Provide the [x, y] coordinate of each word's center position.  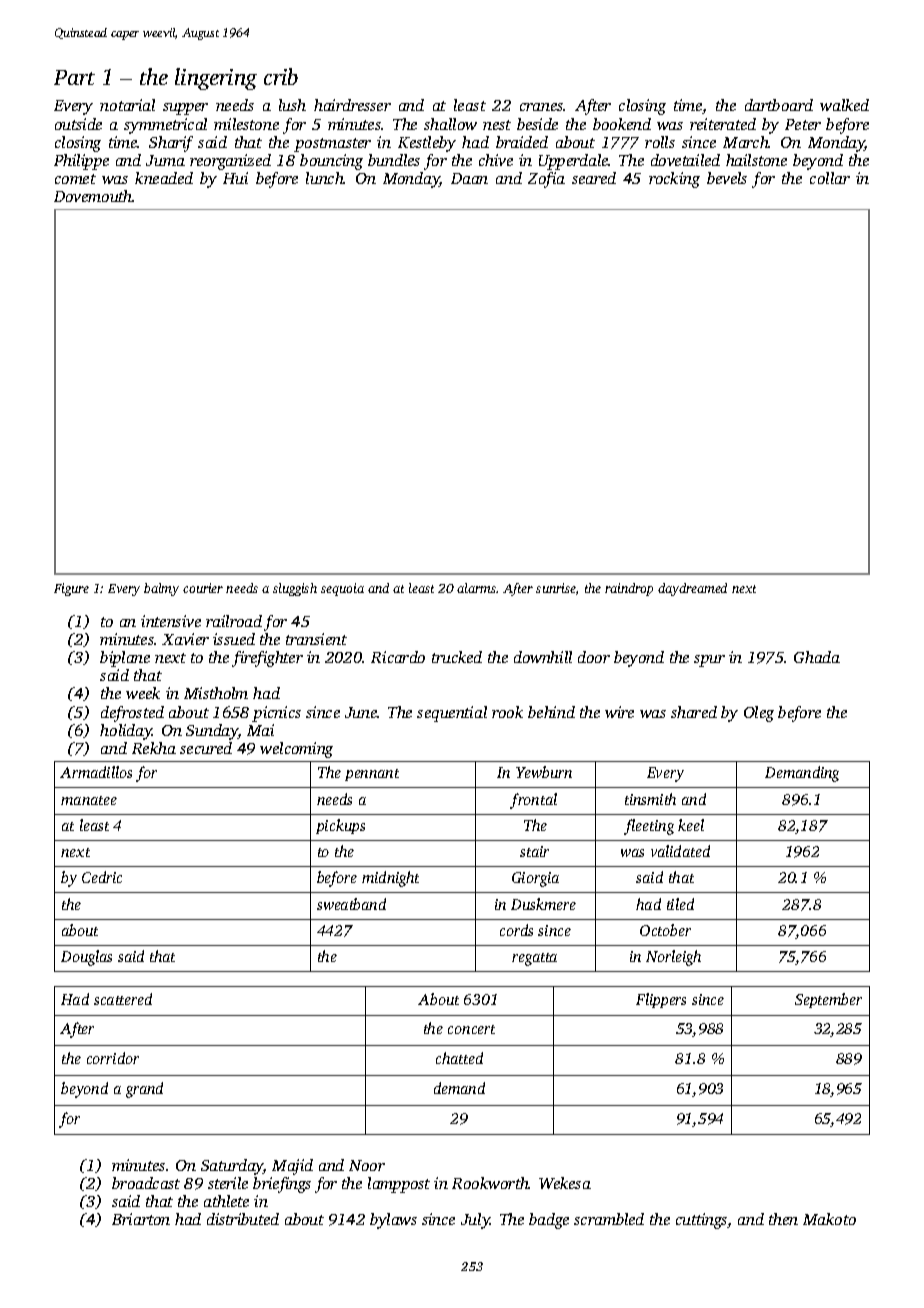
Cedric [102, 877]
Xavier [185, 639]
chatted [459, 1058]
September [828, 1000]
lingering [216, 79]
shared [694, 712]
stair [534, 851]
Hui [235, 178]
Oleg [759, 714]
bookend [622, 124]
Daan [469, 178]
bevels [727, 178]
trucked [457, 657]
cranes [542, 107]
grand [144, 1090]
